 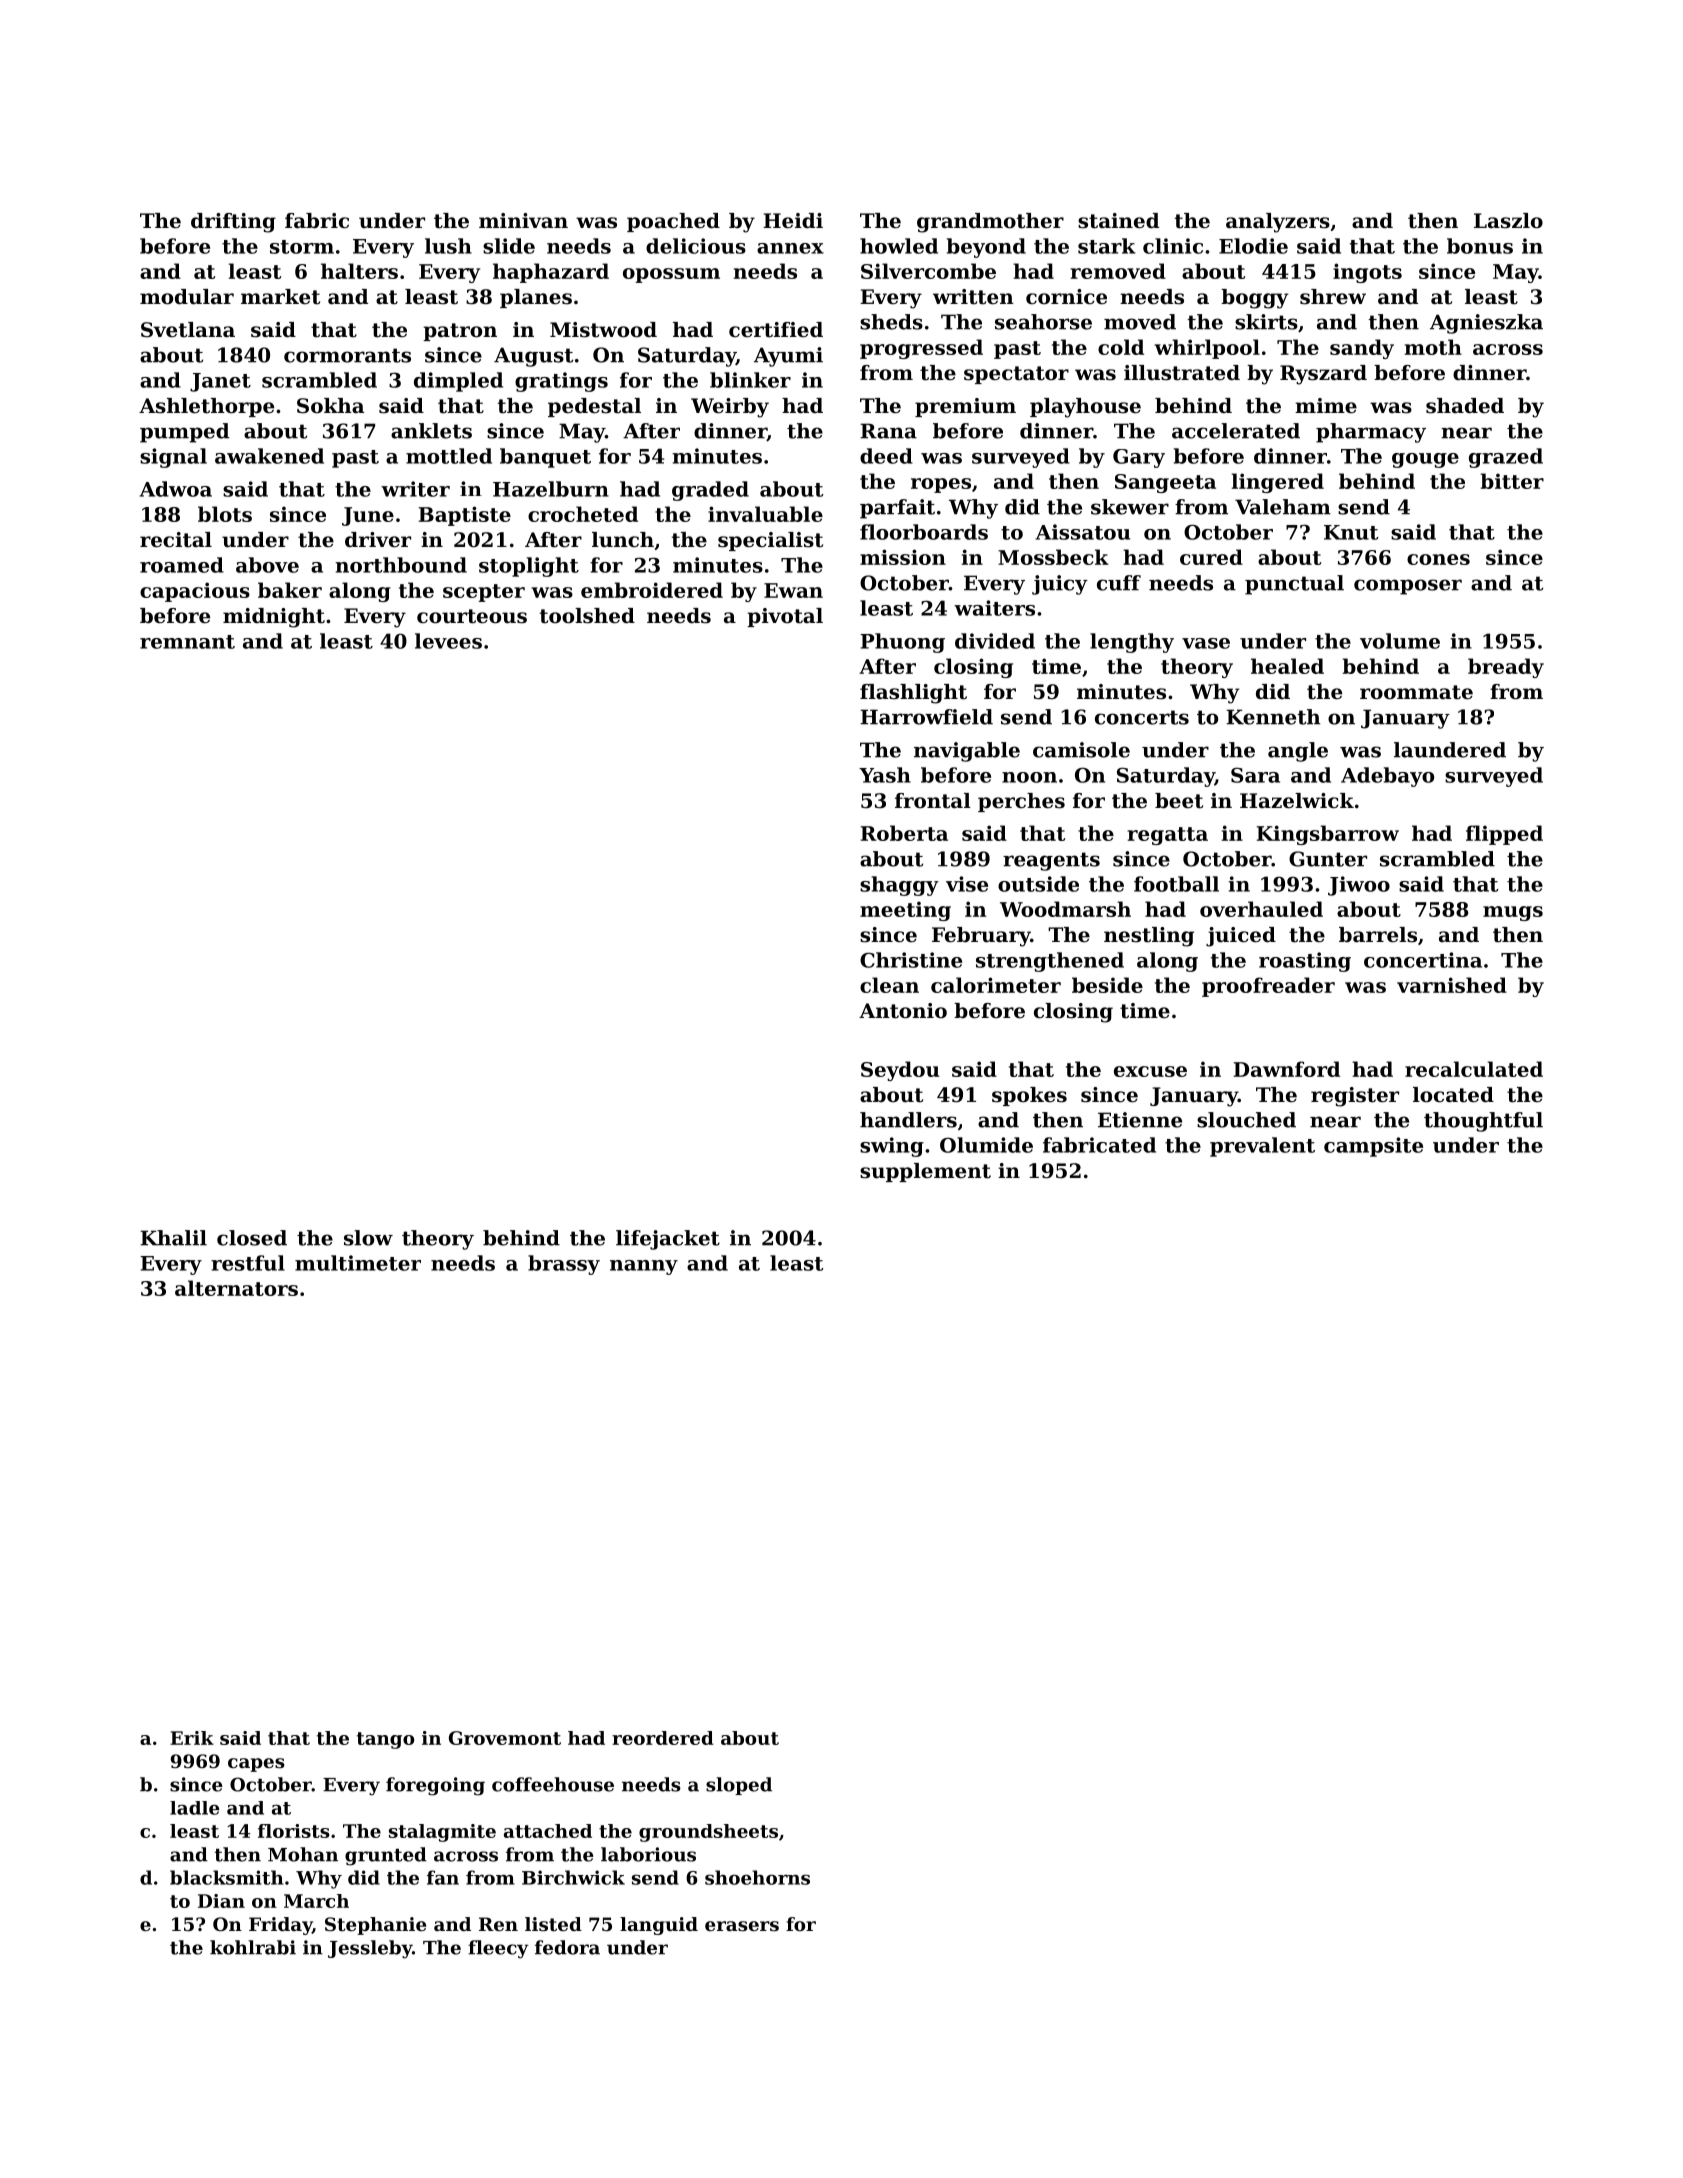 I want to click on campsite, so click(x=1373, y=1147).
